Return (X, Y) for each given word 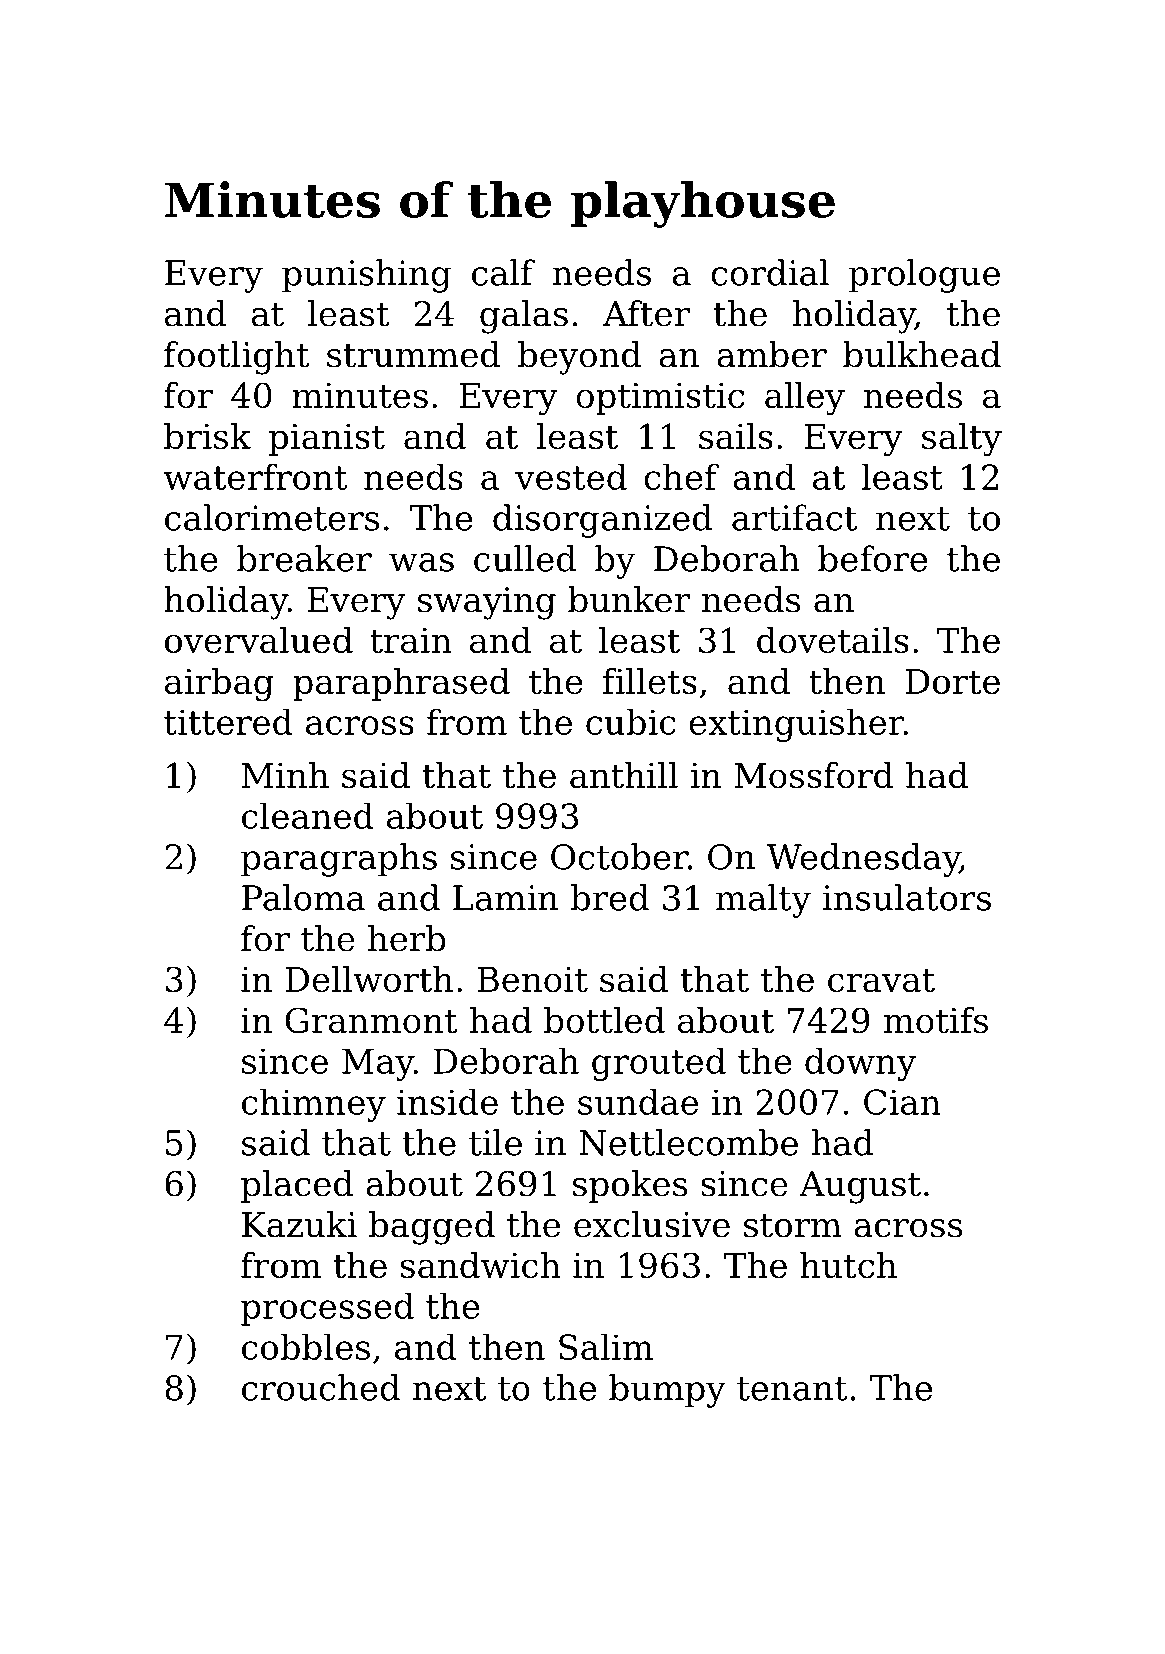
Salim (606, 1346)
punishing (366, 276)
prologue (924, 276)
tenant (792, 1389)
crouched (321, 1387)
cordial (770, 272)
